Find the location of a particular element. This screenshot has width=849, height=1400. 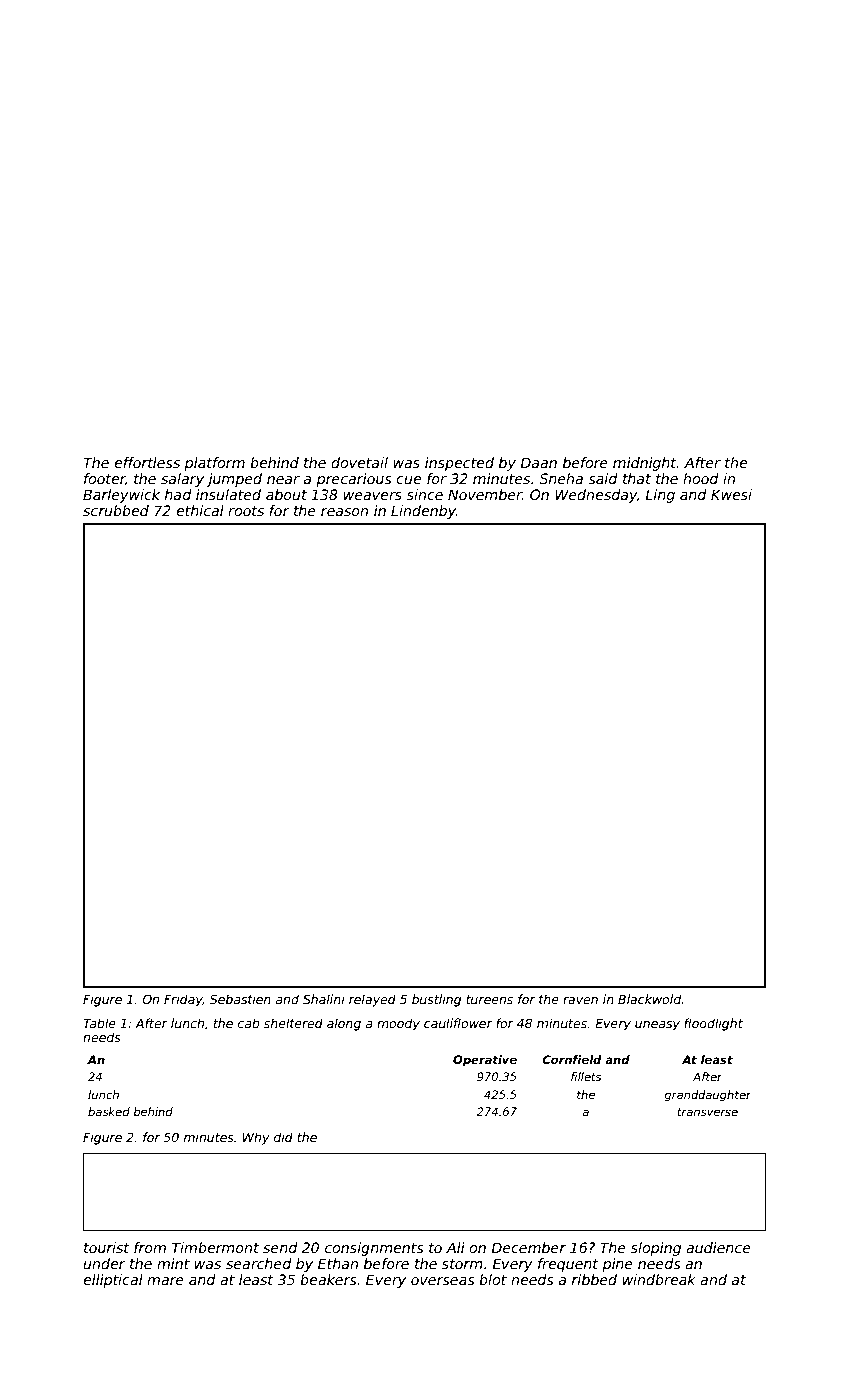

ethical is located at coordinates (200, 510).
